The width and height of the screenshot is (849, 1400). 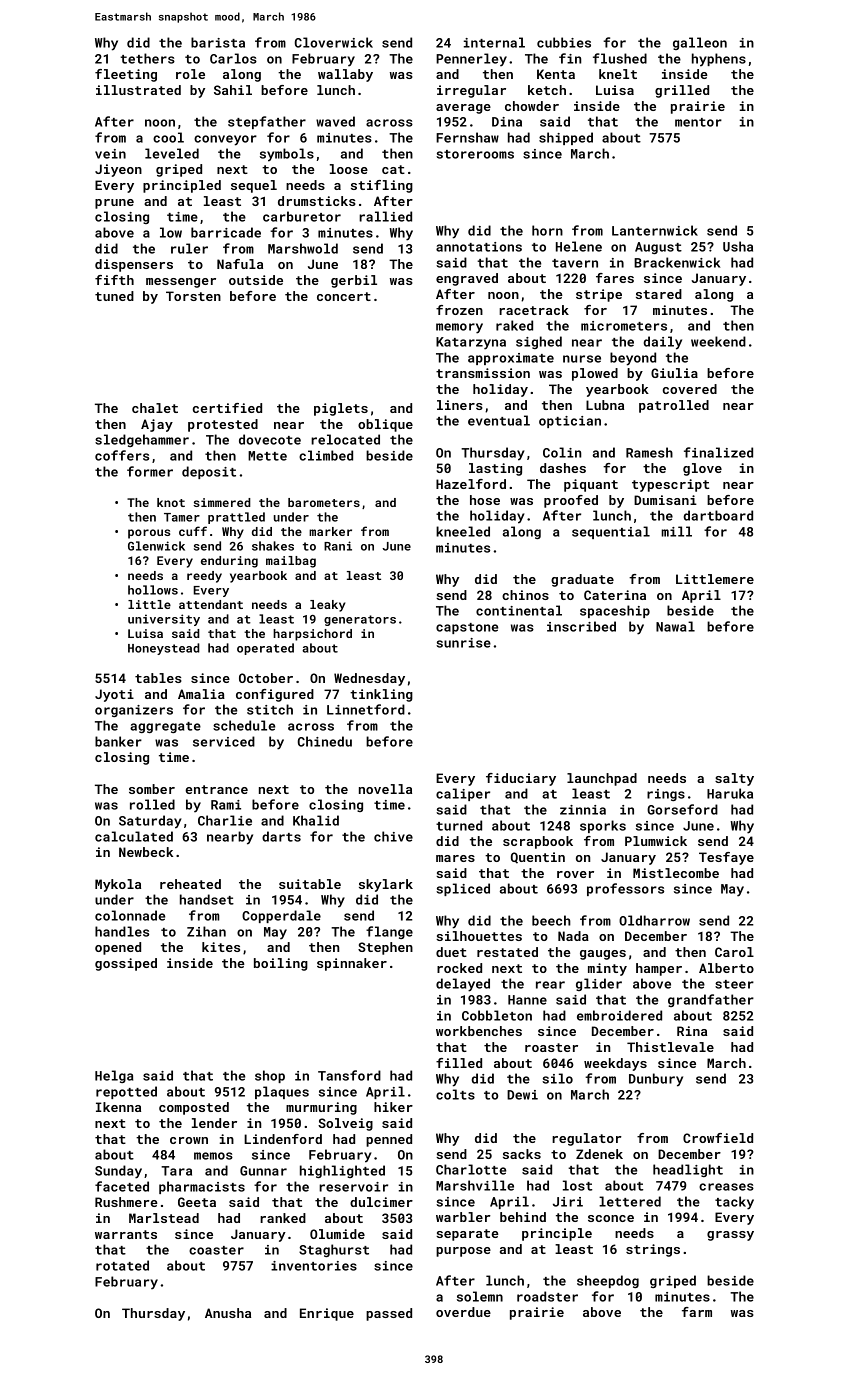 What do you see at coordinates (122, 1265) in the screenshot?
I see `rotated` at bounding box center [122, 1265].
